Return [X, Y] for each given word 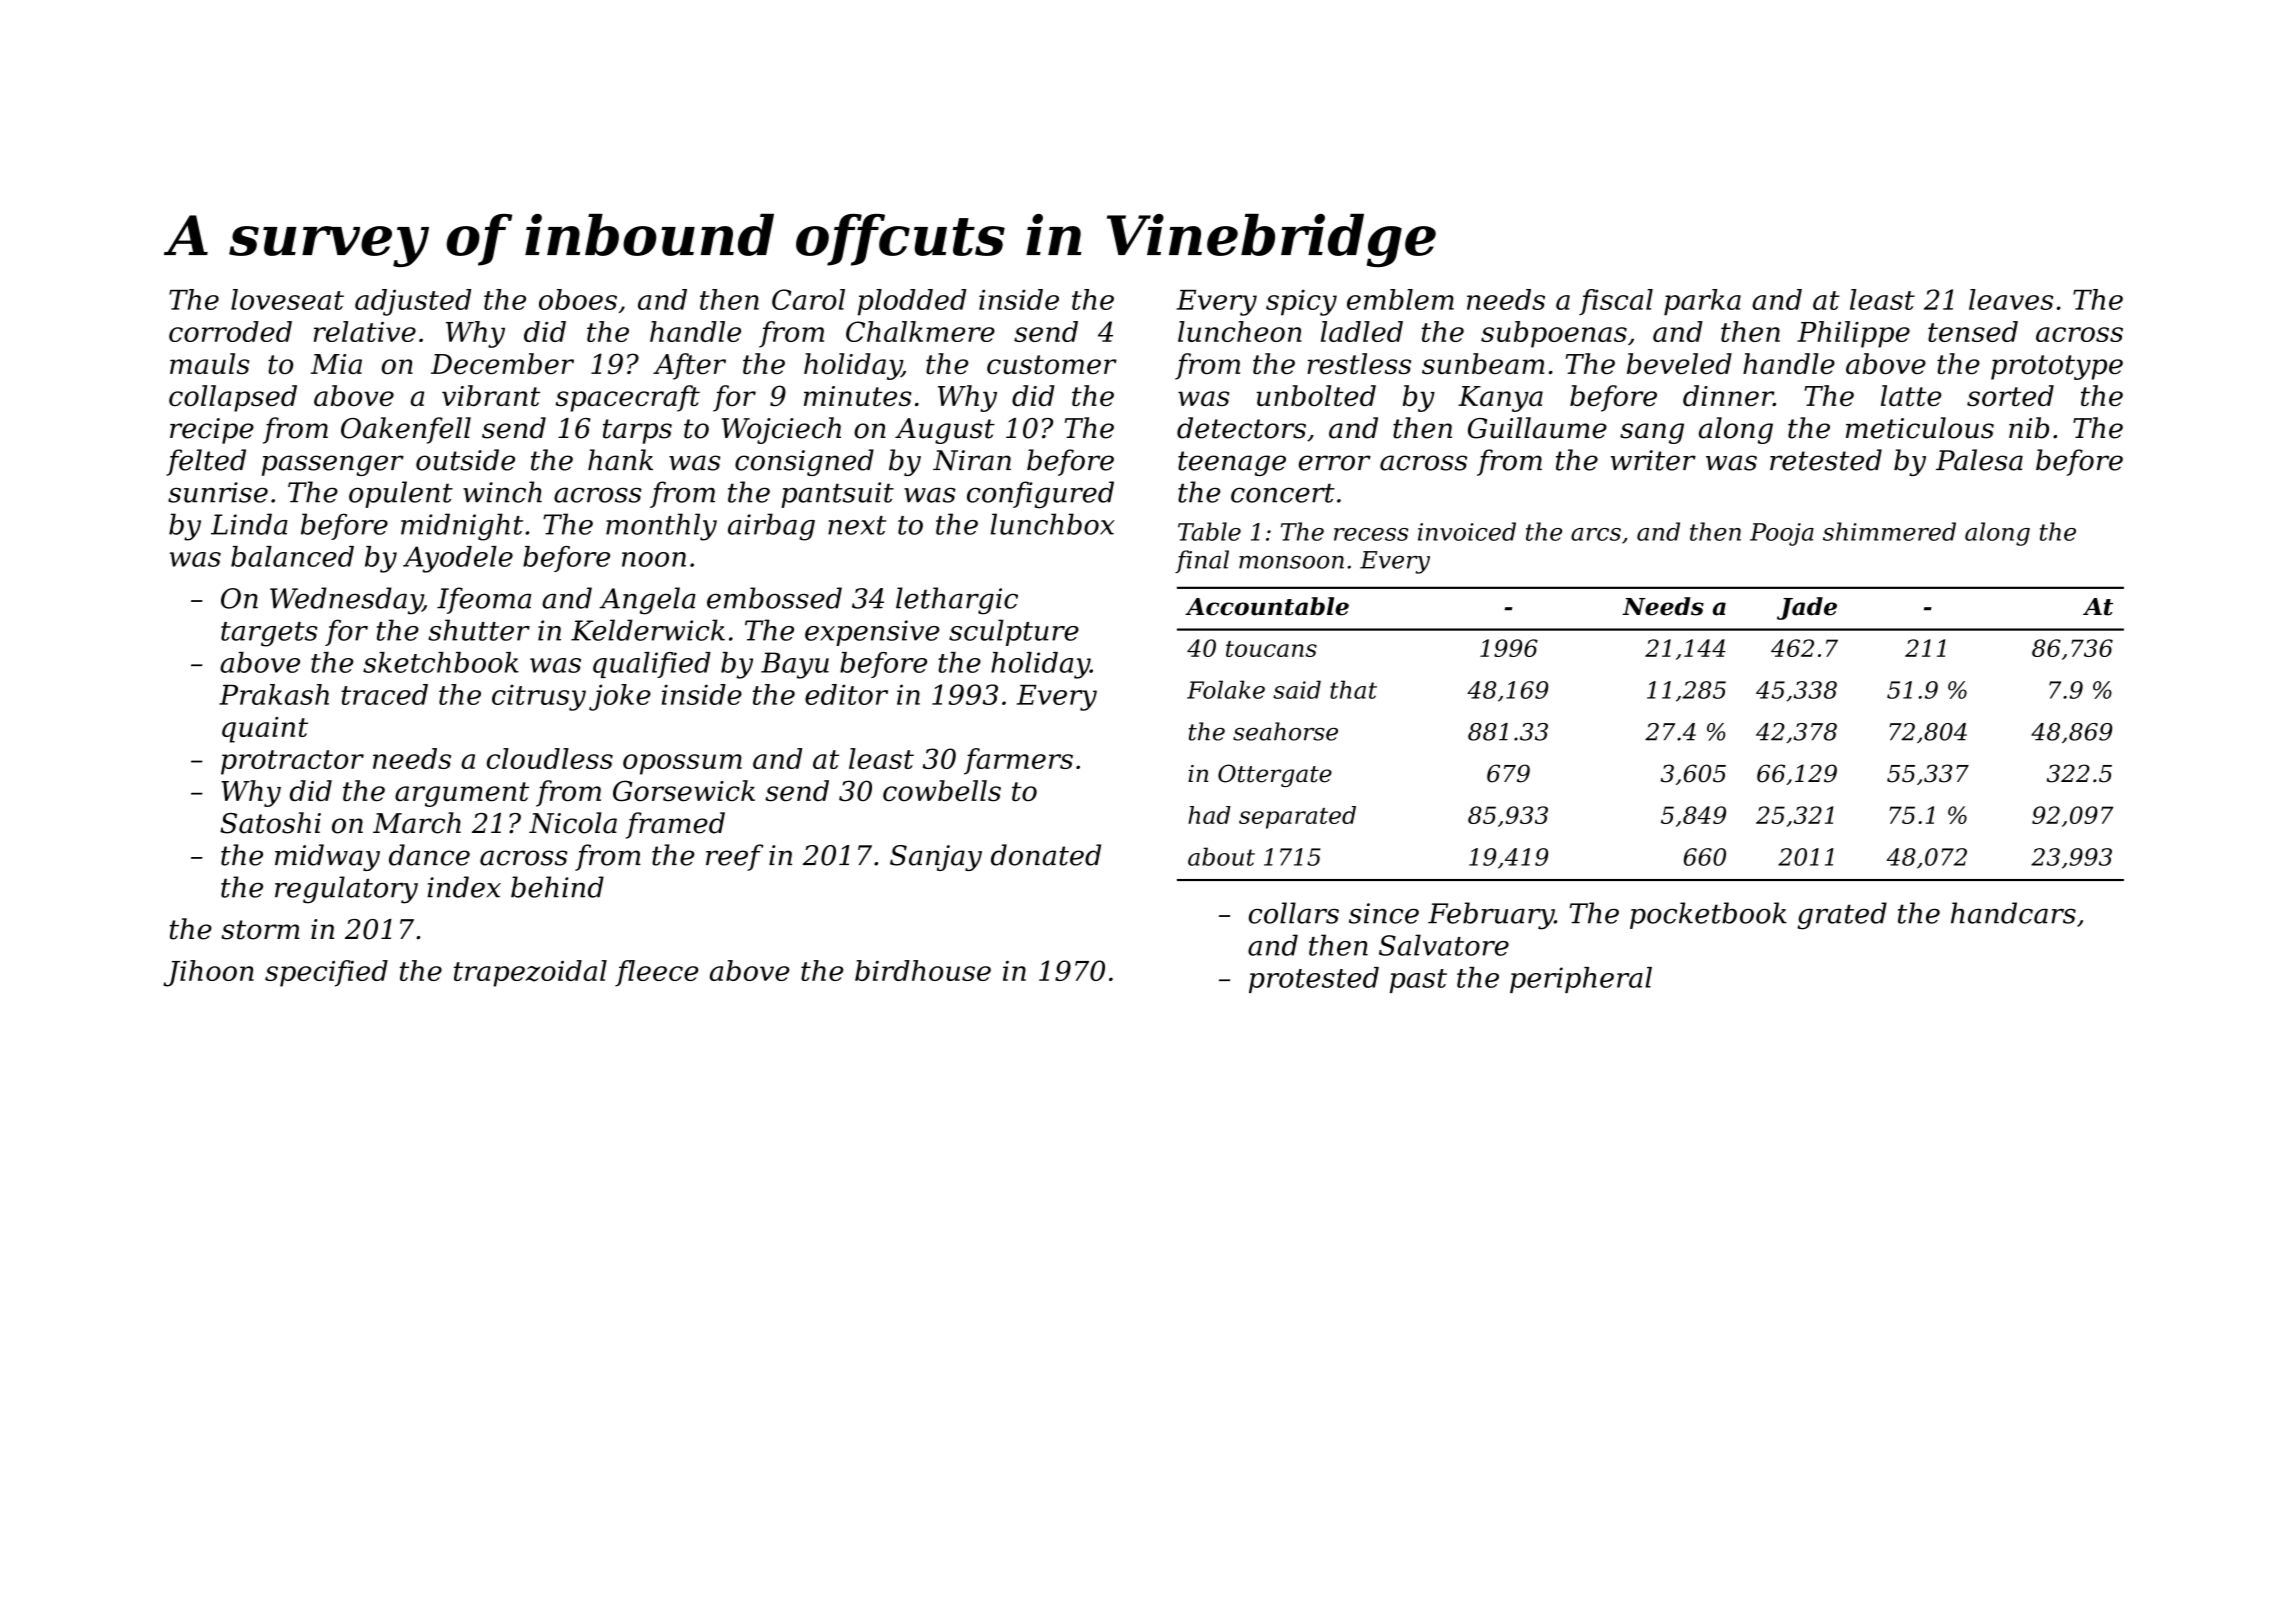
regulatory [346, 890]
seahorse [1285, 731]
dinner [1728, 395]
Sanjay [936, 858]
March [417, 823]
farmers [1018, 761]
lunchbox [1053, 524]
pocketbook [1708, 915]
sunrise [218, 492]
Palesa [1979, 460]
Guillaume [1537, 428]
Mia [336, 364]
